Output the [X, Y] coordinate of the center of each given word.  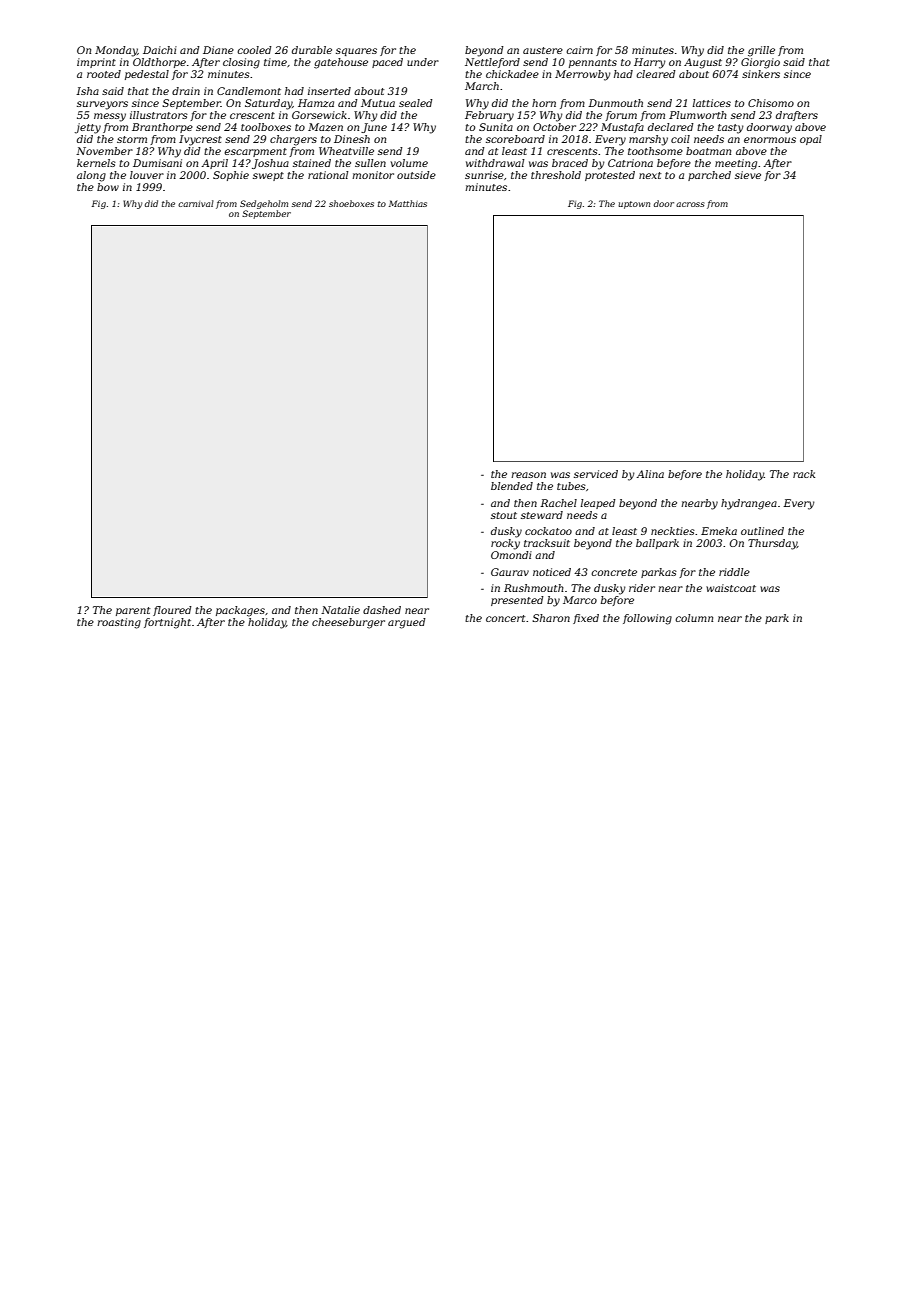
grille [761, 51]
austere [543, 50]
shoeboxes [351, 203]
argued [407, 623]
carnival [196, 203]
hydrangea [749, 504]
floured [172, 611]
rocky [505, 544]
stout [504, 515]
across [690, 204]
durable [312, 50]
